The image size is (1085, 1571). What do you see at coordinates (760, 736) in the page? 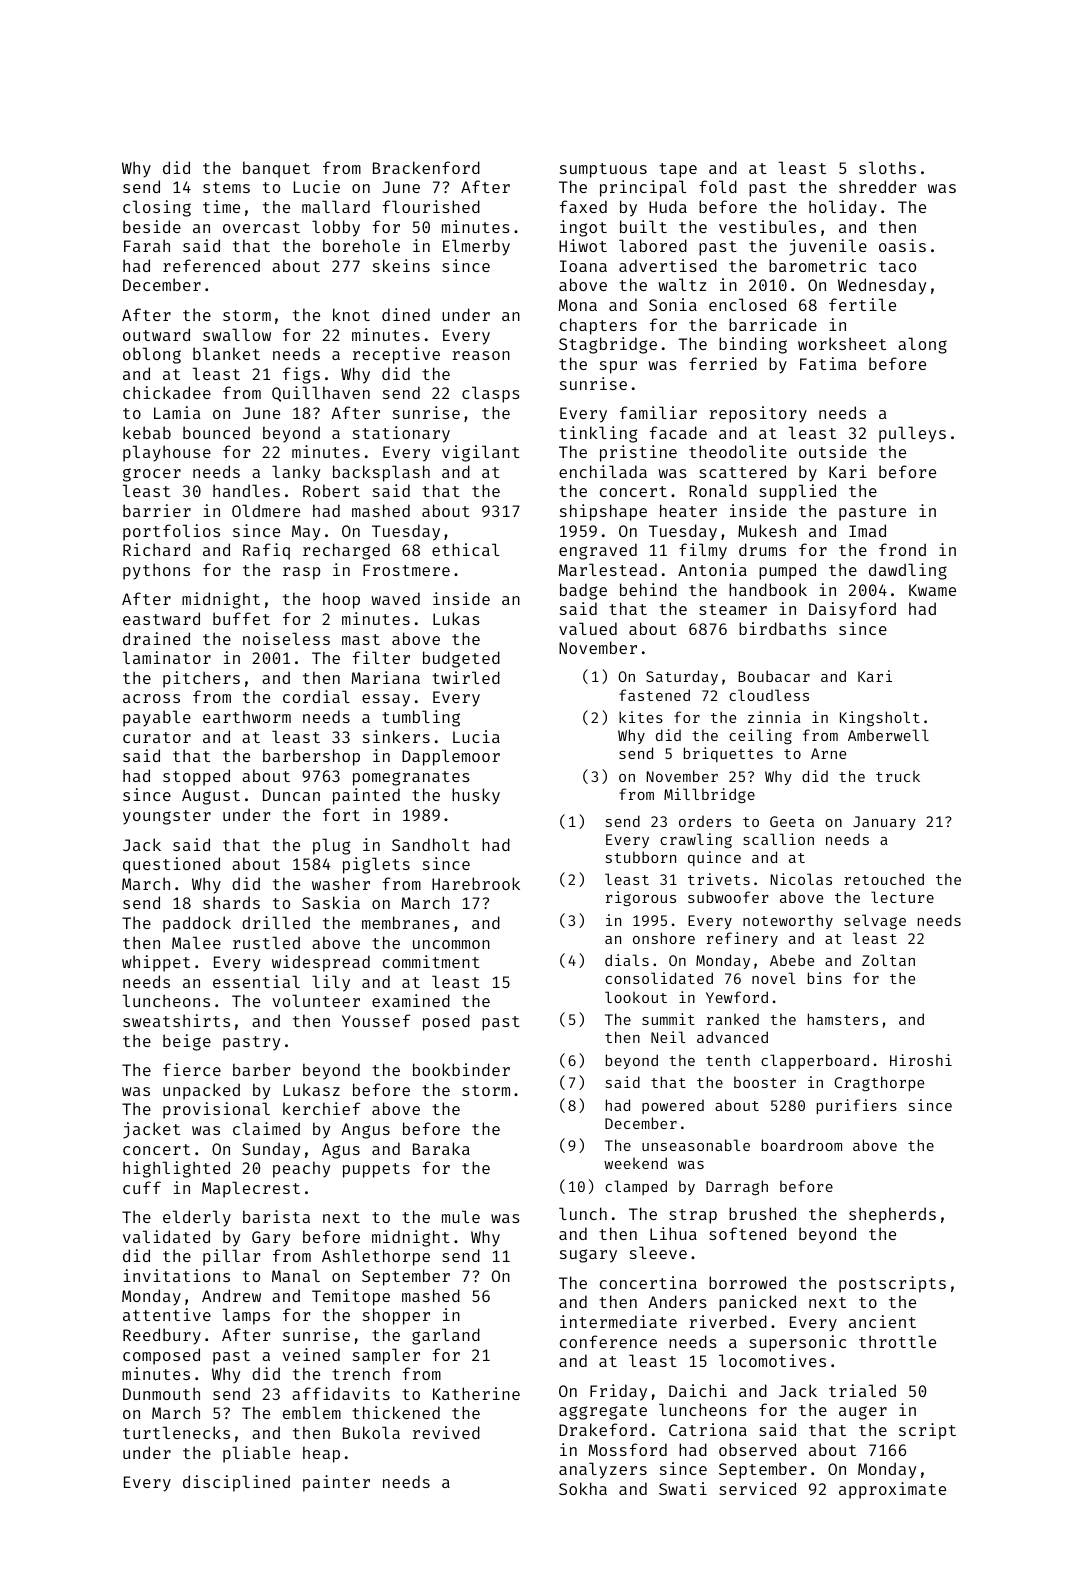
I see `ceiling` at bounding box center [760, 736].
